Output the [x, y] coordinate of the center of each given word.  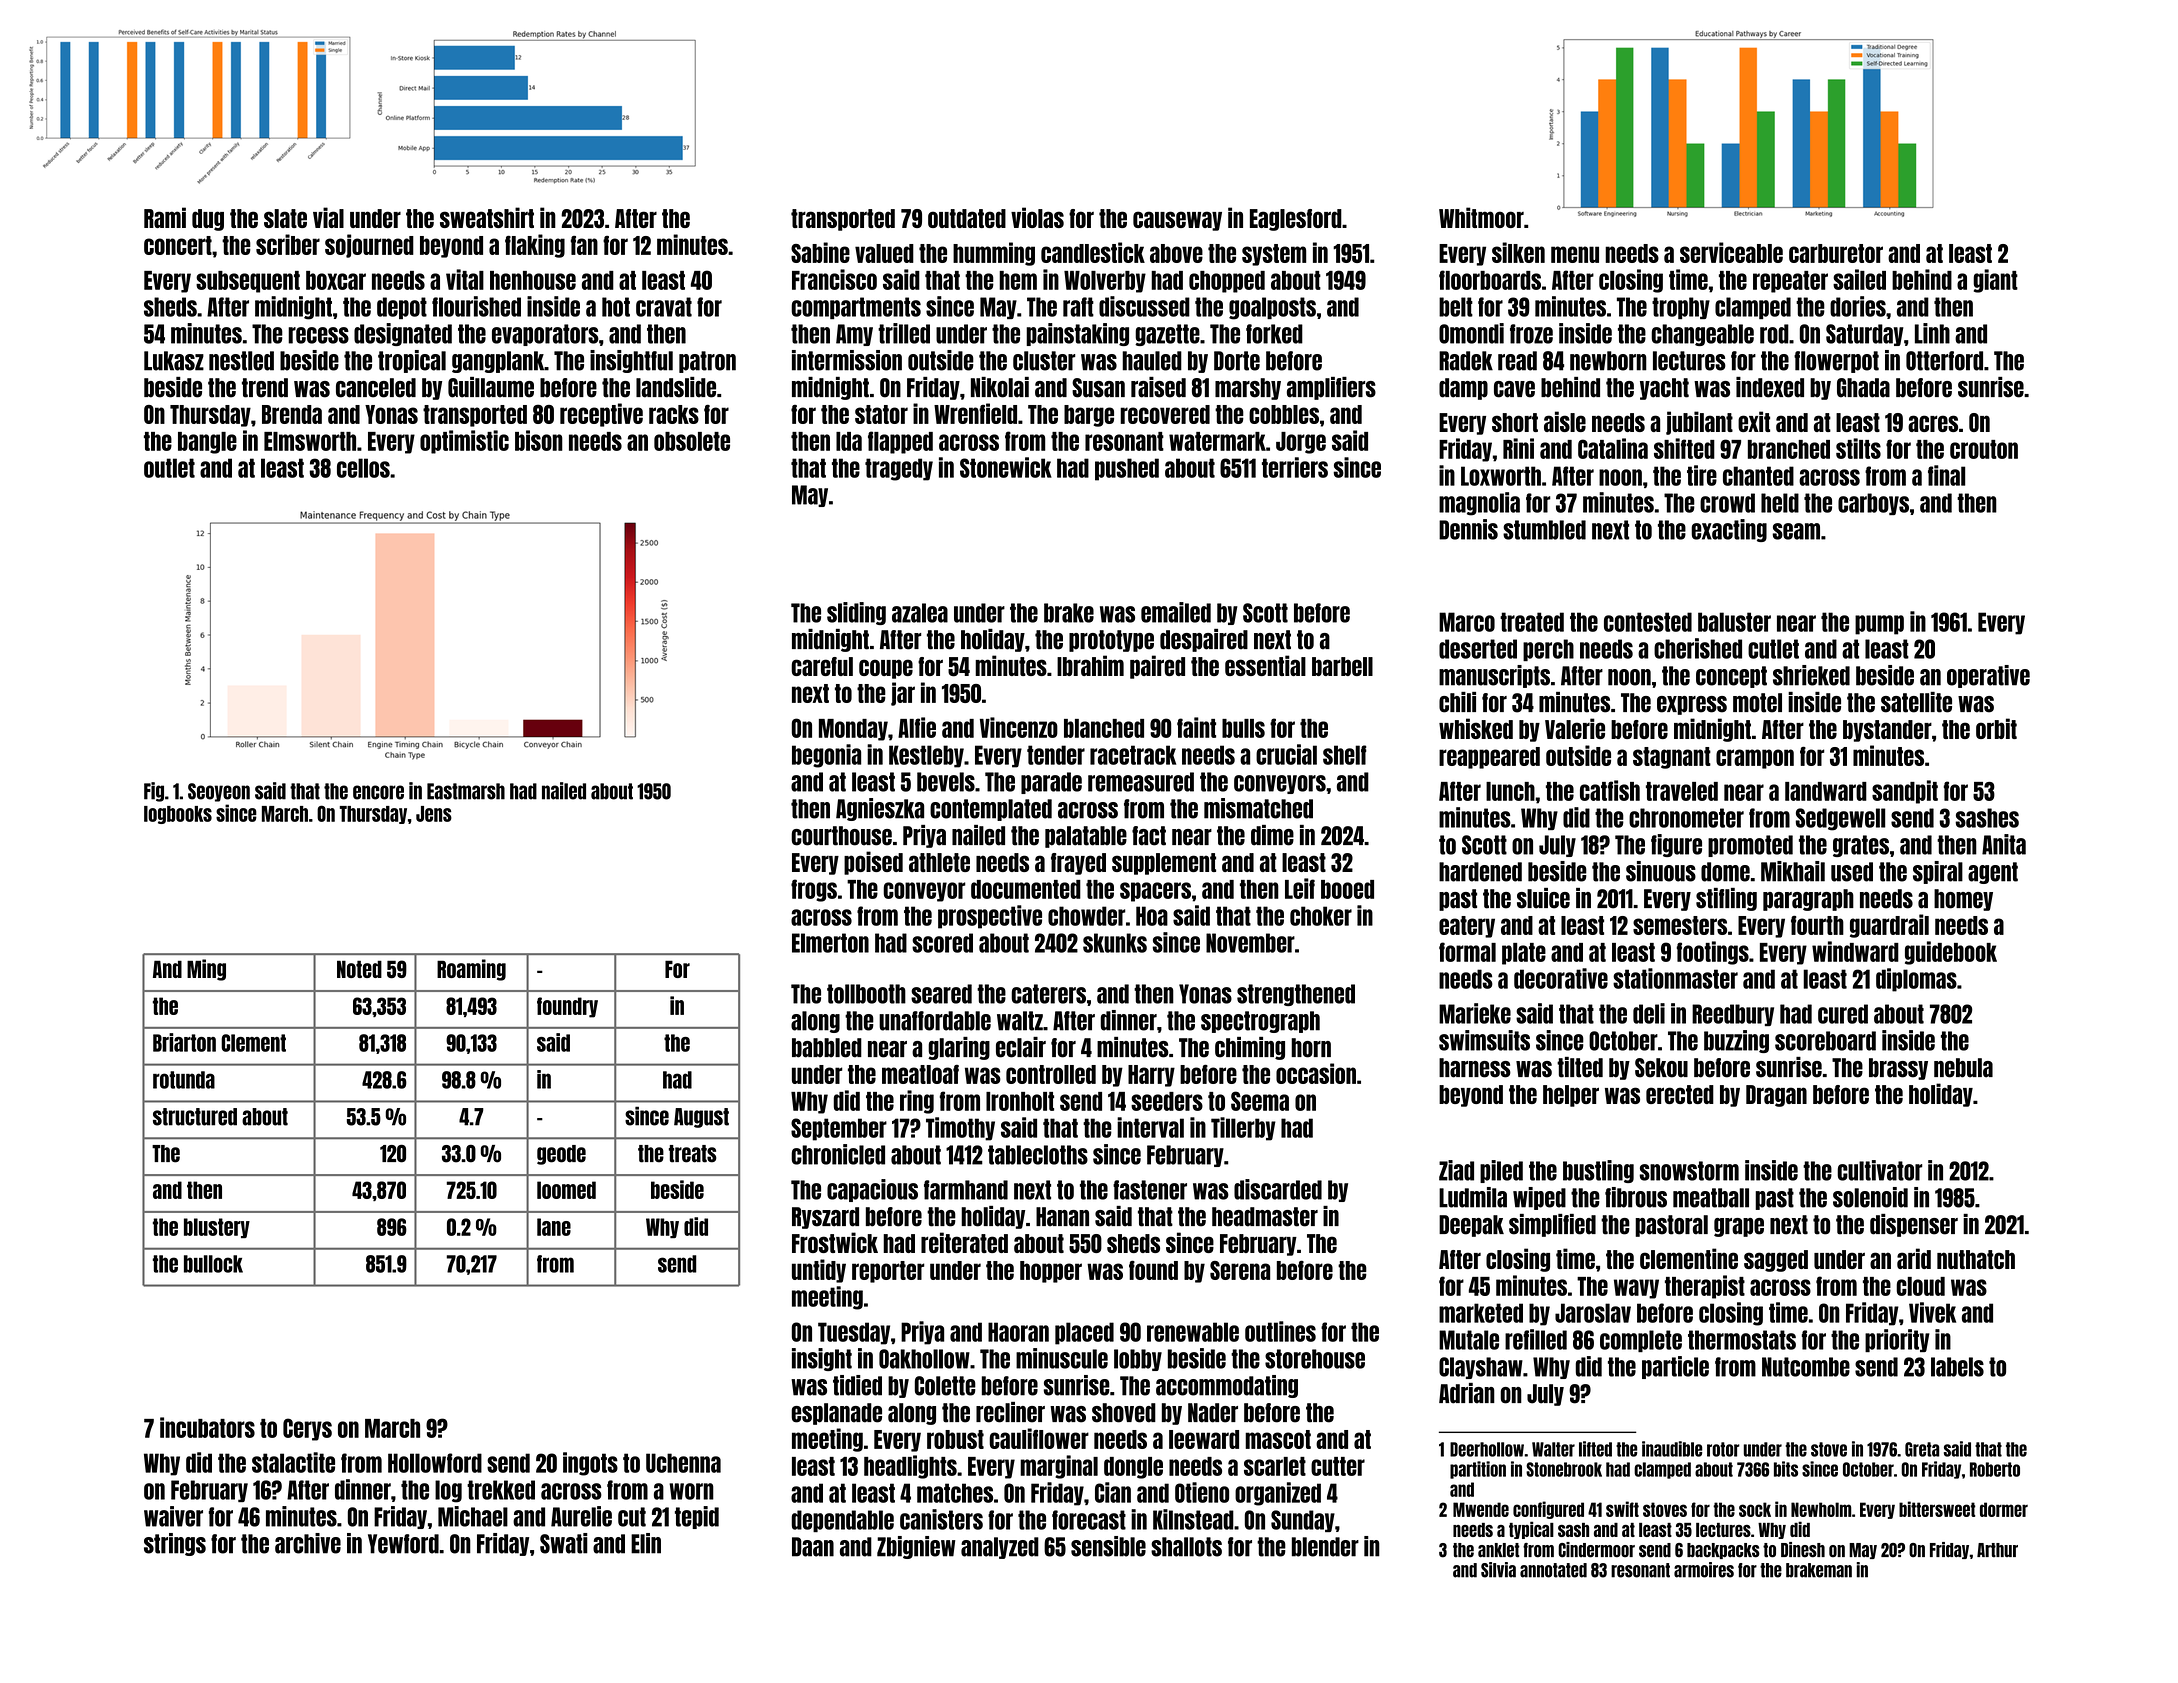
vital [465, 279]
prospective [990, 917]
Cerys [307, 1429]
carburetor [1836, 253]
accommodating [1227, 1386]
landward [1826, 791]
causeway [1177, 221]
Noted [359, 969]
